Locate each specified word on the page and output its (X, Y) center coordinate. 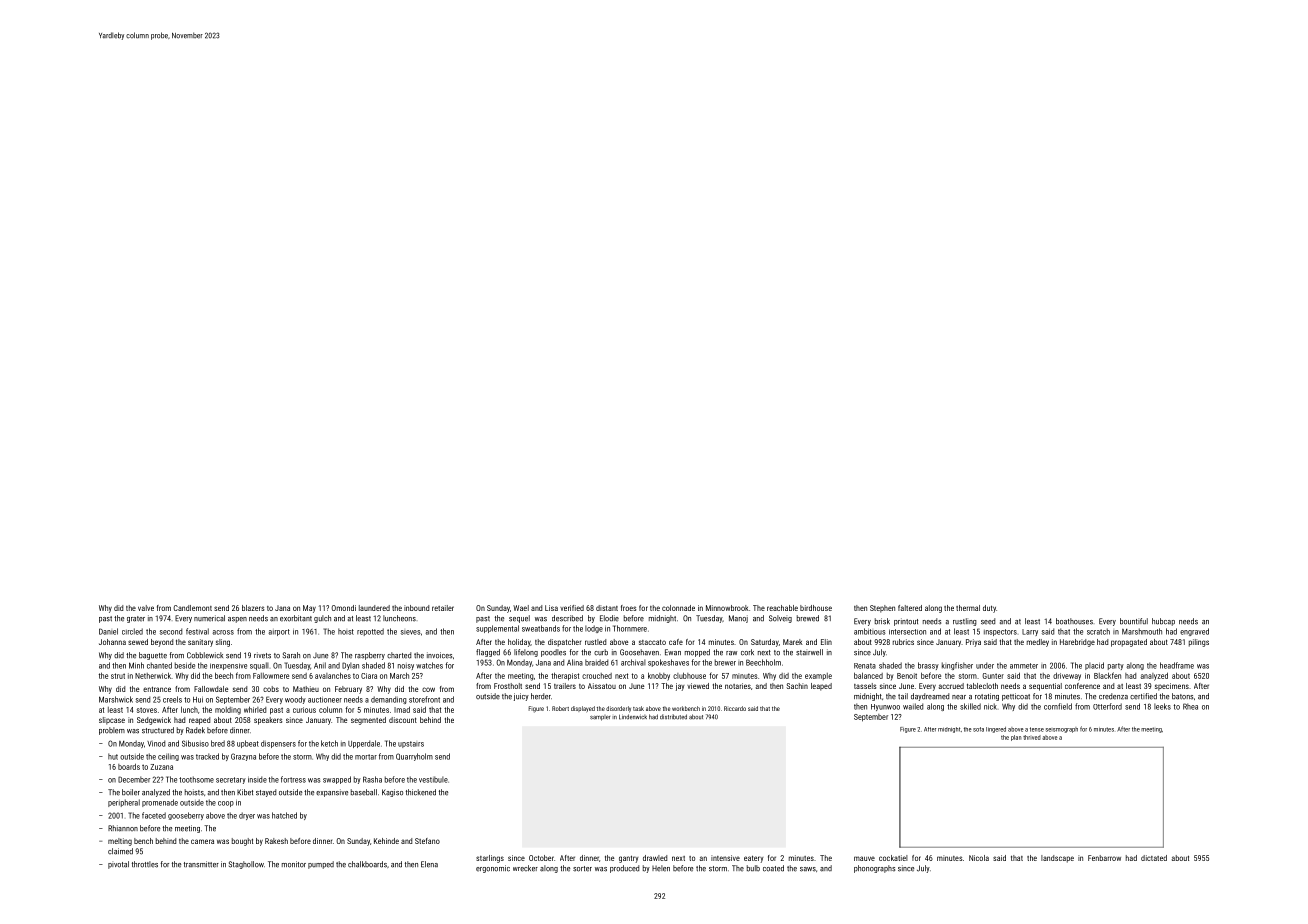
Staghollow (246, 865)
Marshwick (116, 699)
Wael (521, 608)
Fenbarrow (1104, 858)
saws (808, 869)
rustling (965, 622)
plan (1016, 738)
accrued (951, 686)
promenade (160, 803)
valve (146, 608)
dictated (1154, 858)
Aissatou (602, 686)
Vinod (156, 743)
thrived (1032, 737)
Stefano (427, 841)
